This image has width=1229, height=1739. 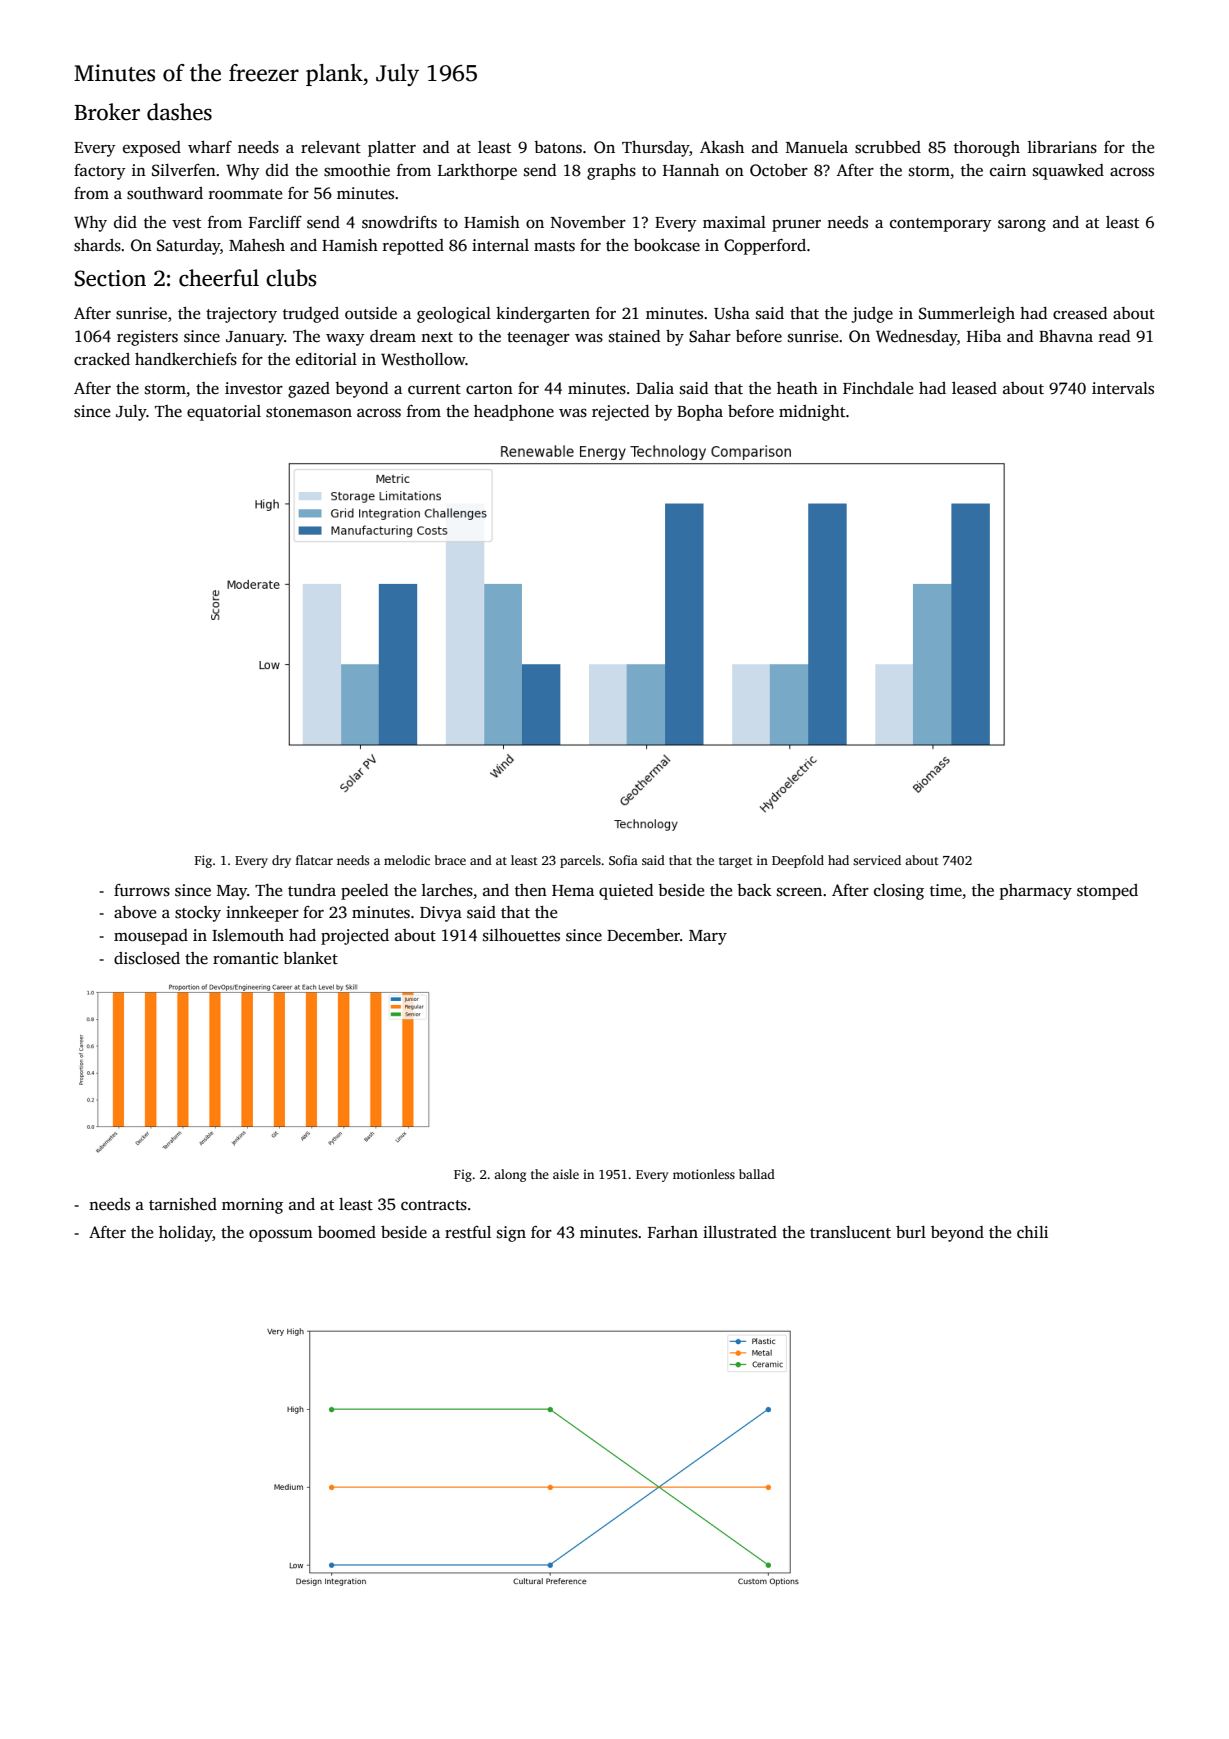 I want to click on thorough, so click(x=987, y=149).
